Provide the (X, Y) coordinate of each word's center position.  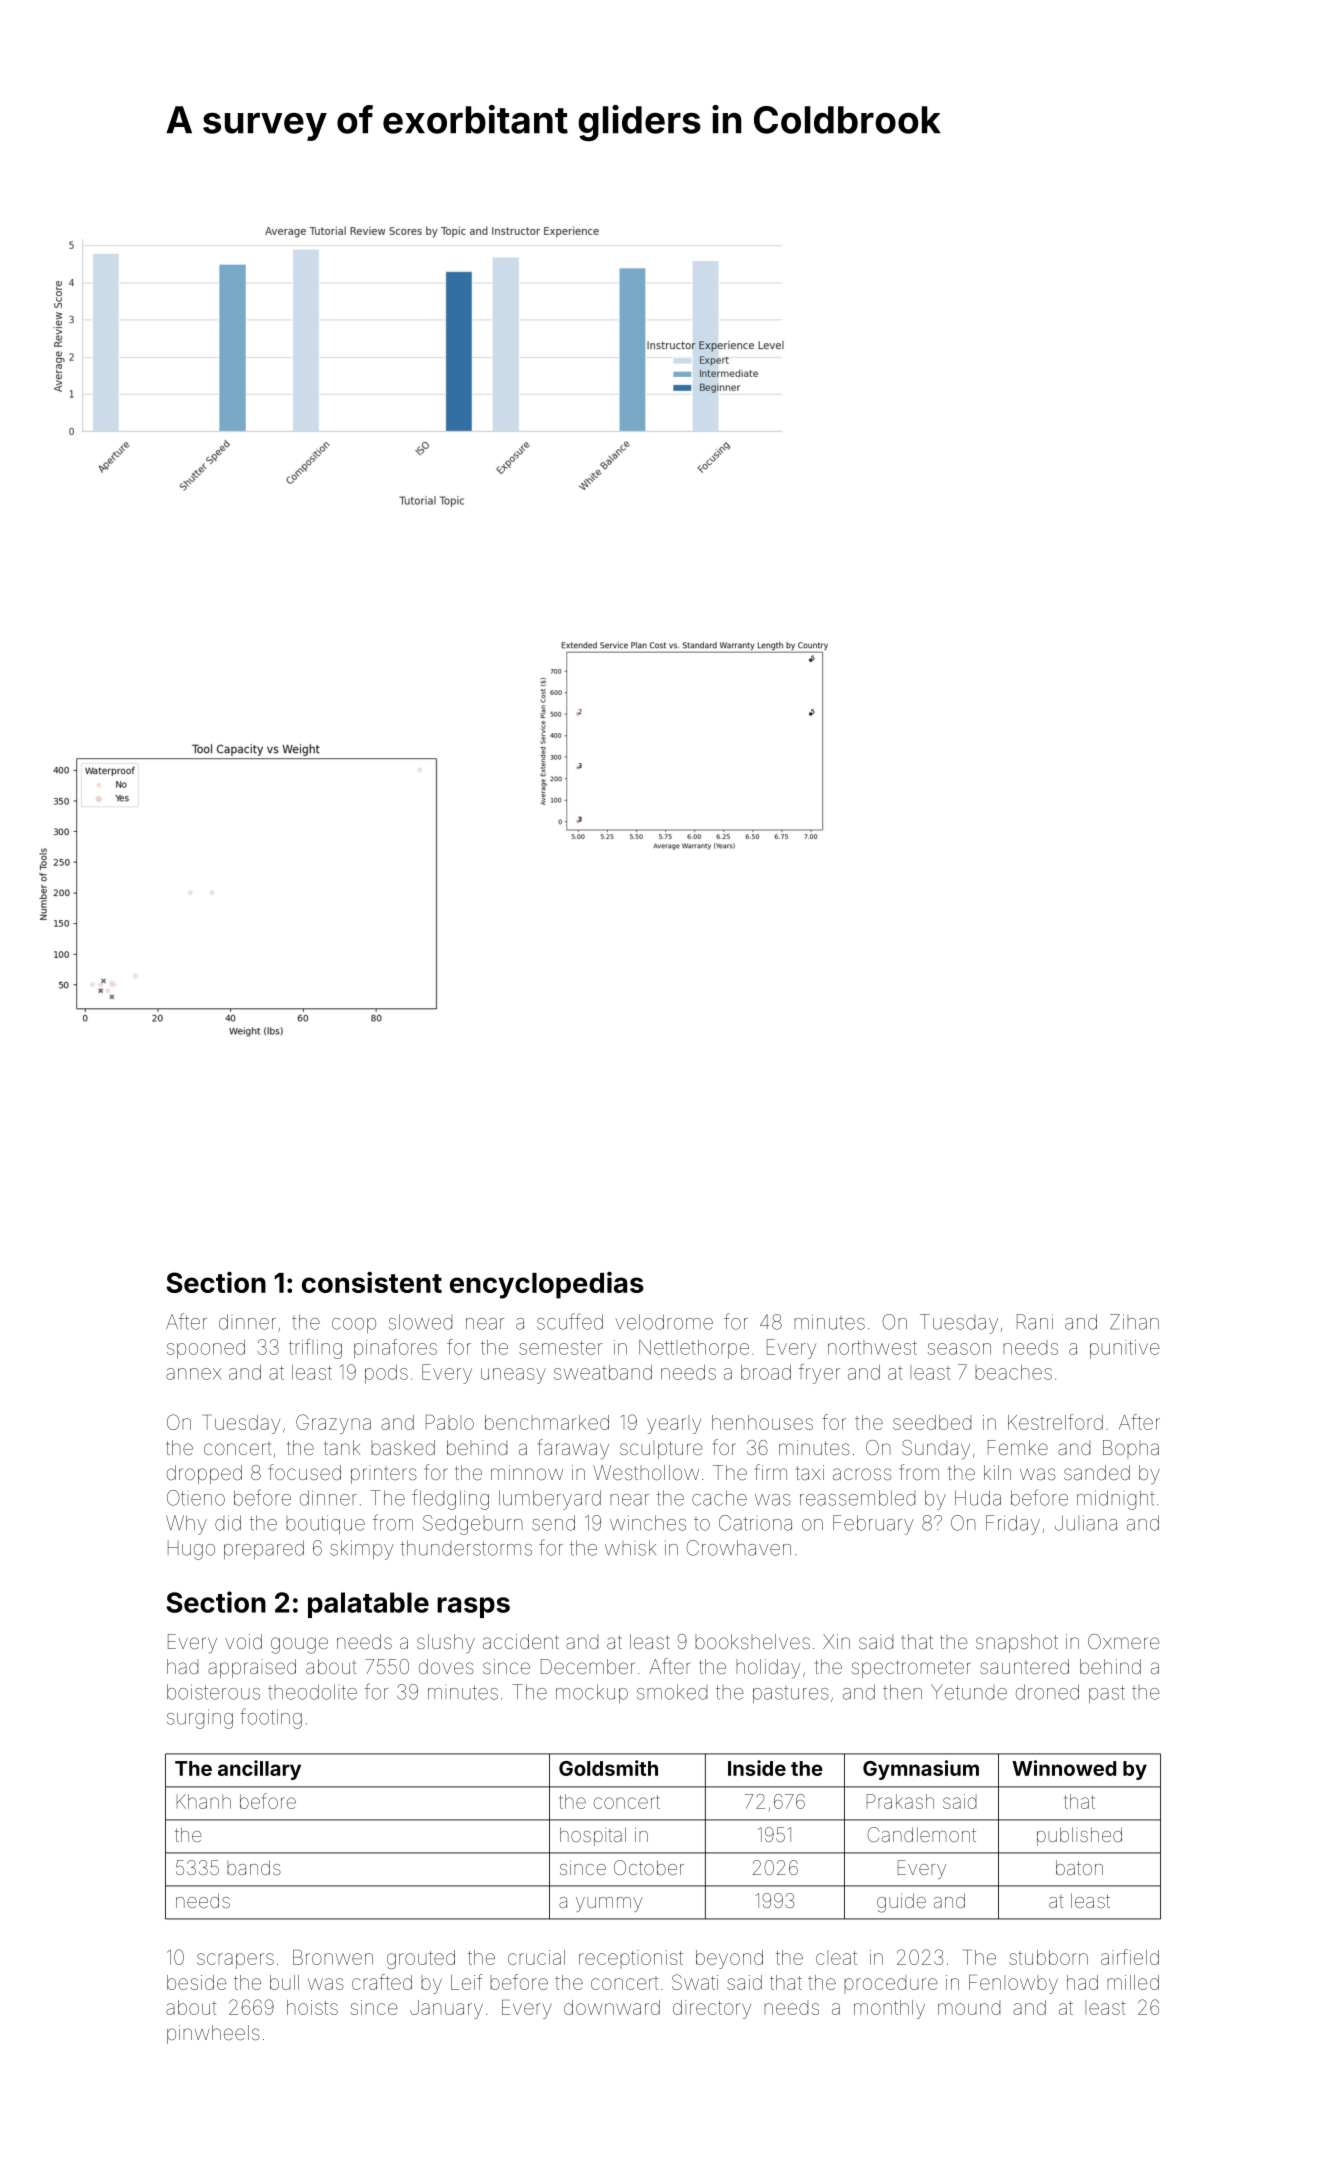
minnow (527, 1472)
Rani (1035, 1322)
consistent (372, 1282)
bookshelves (752, 1641)
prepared (264, 1549)
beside (197, 1982)
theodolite (312, 1692)
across (862, 1474)
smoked (672, 1692)
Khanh (204, 1801)
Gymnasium (921, 1770)
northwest (872, 1347)
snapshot (1017, 1643)
